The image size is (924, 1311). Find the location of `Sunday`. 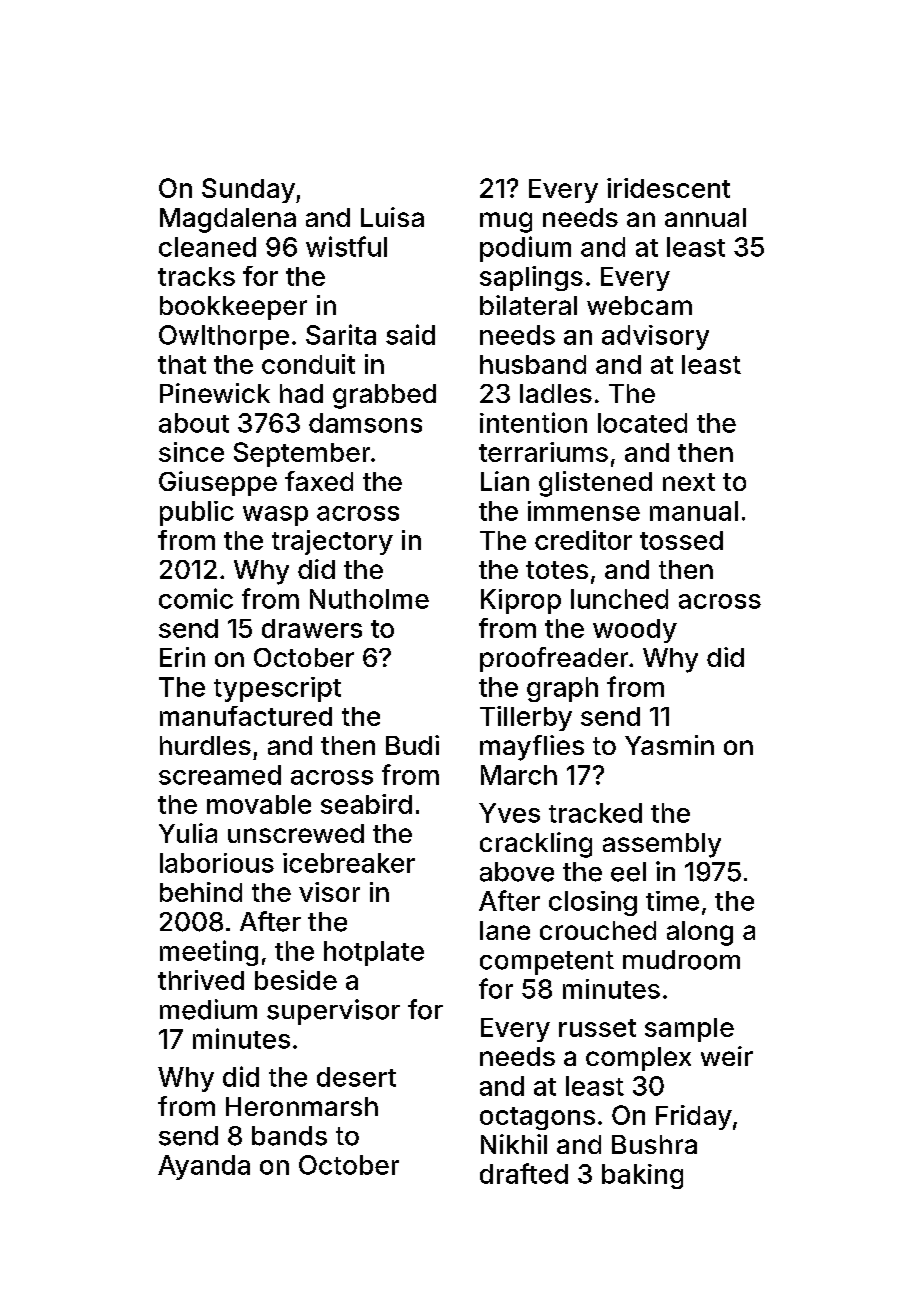

Sunday is located at coordinates (248, 190).
